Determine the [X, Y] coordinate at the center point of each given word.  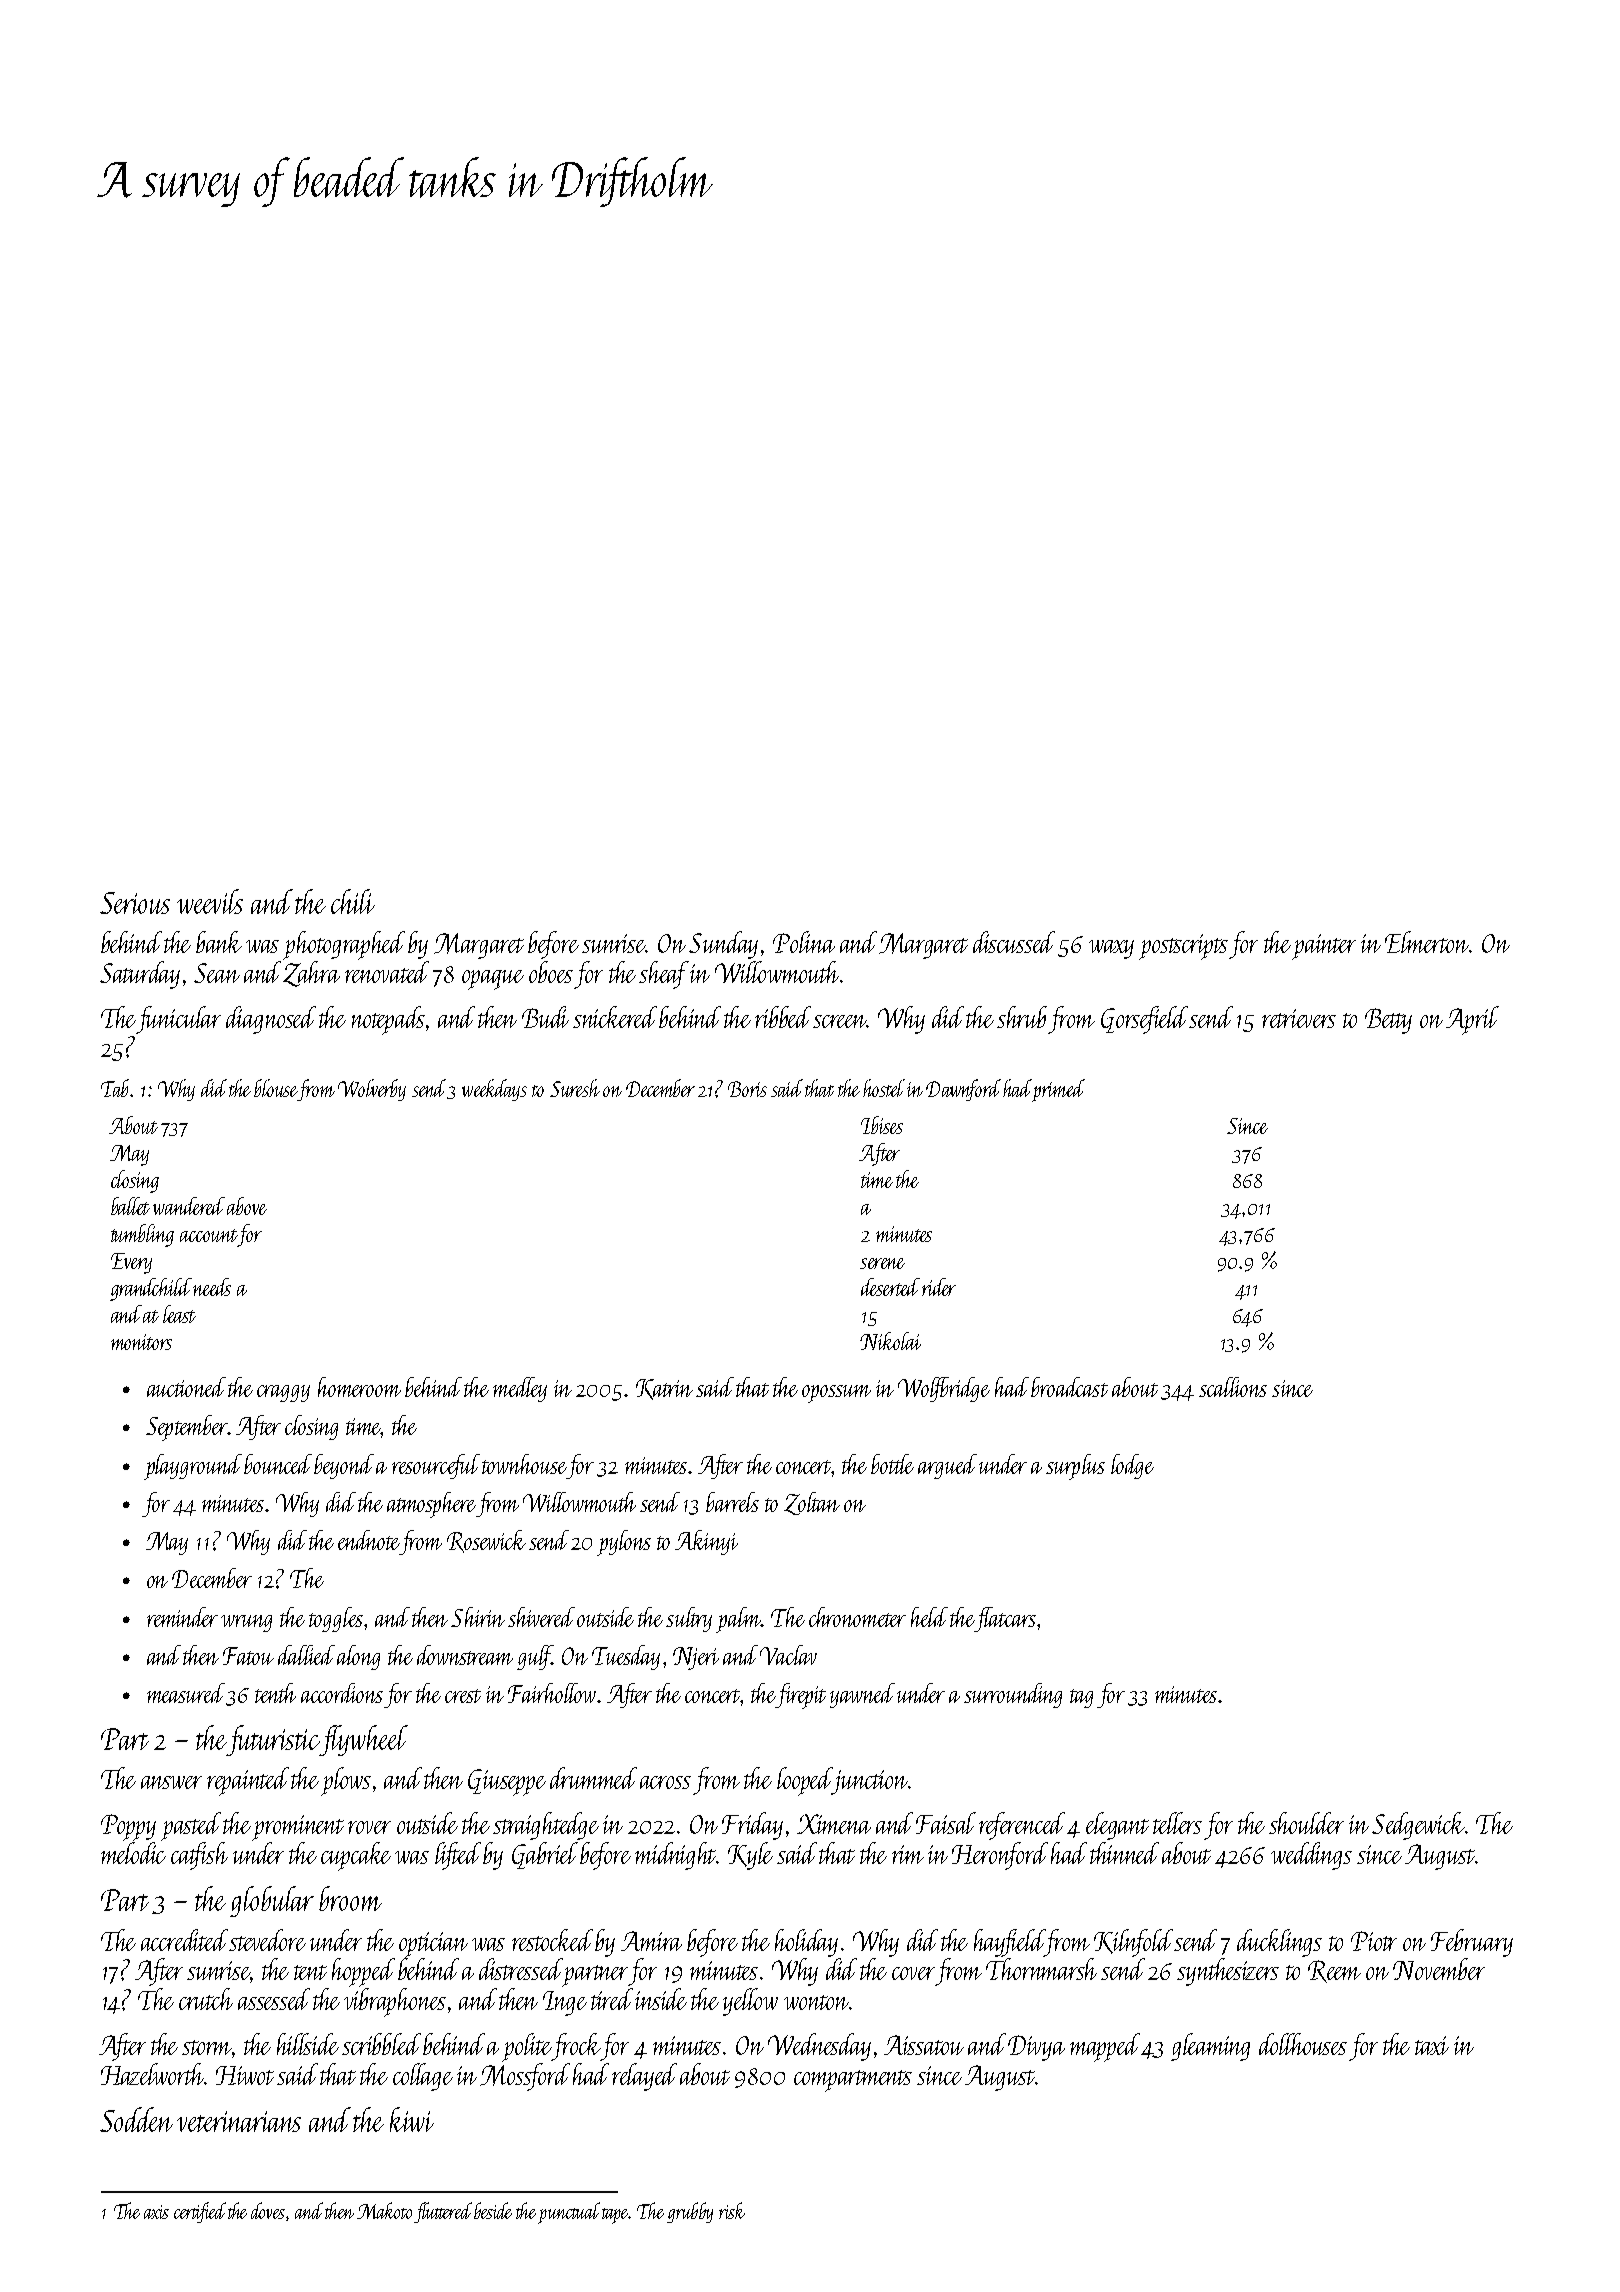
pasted [191, 1826]
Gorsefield [1145, 1020]
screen [840, 1021]
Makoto [384, 2210]
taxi [1432, 2045]
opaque [493, 980]
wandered [189, 1206]
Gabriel [545, 1855]
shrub [1022, 1017]
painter [1324, 947]
